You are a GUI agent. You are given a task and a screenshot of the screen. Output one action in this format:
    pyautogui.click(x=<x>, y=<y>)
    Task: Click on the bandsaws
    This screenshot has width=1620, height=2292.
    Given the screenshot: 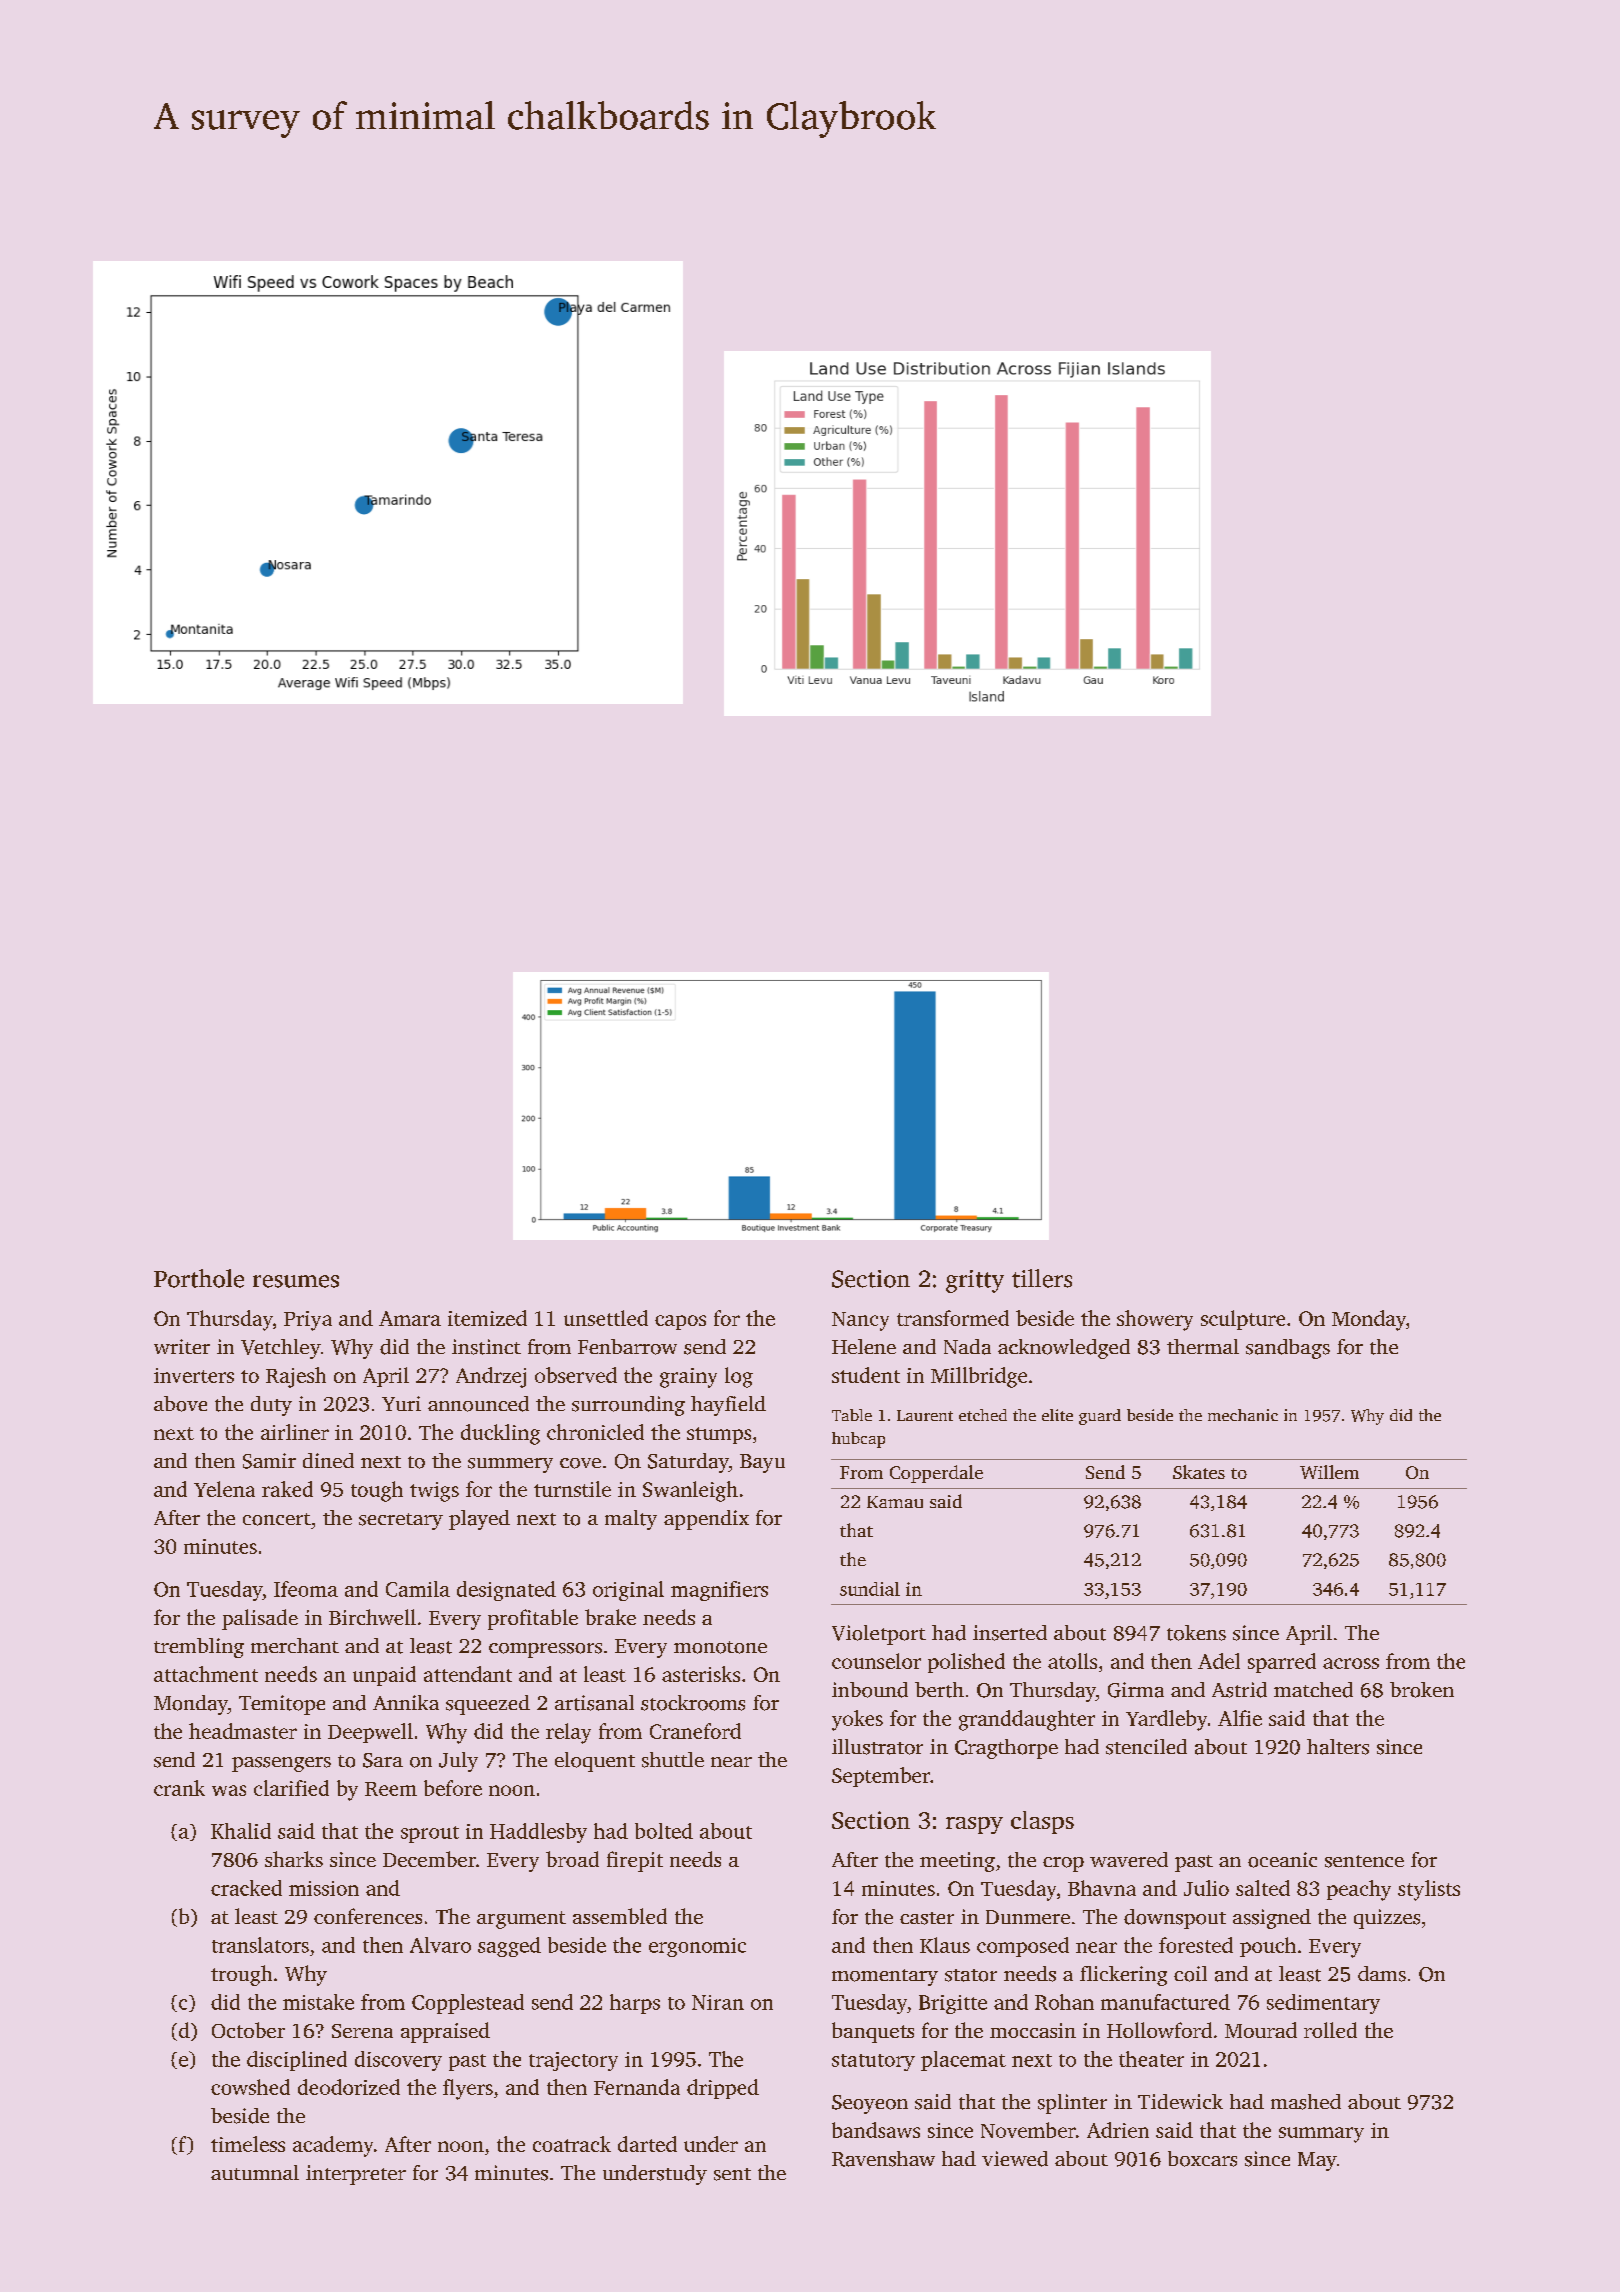 What is the action you would take?
    pyautogui.click(x=876, y=2130)
